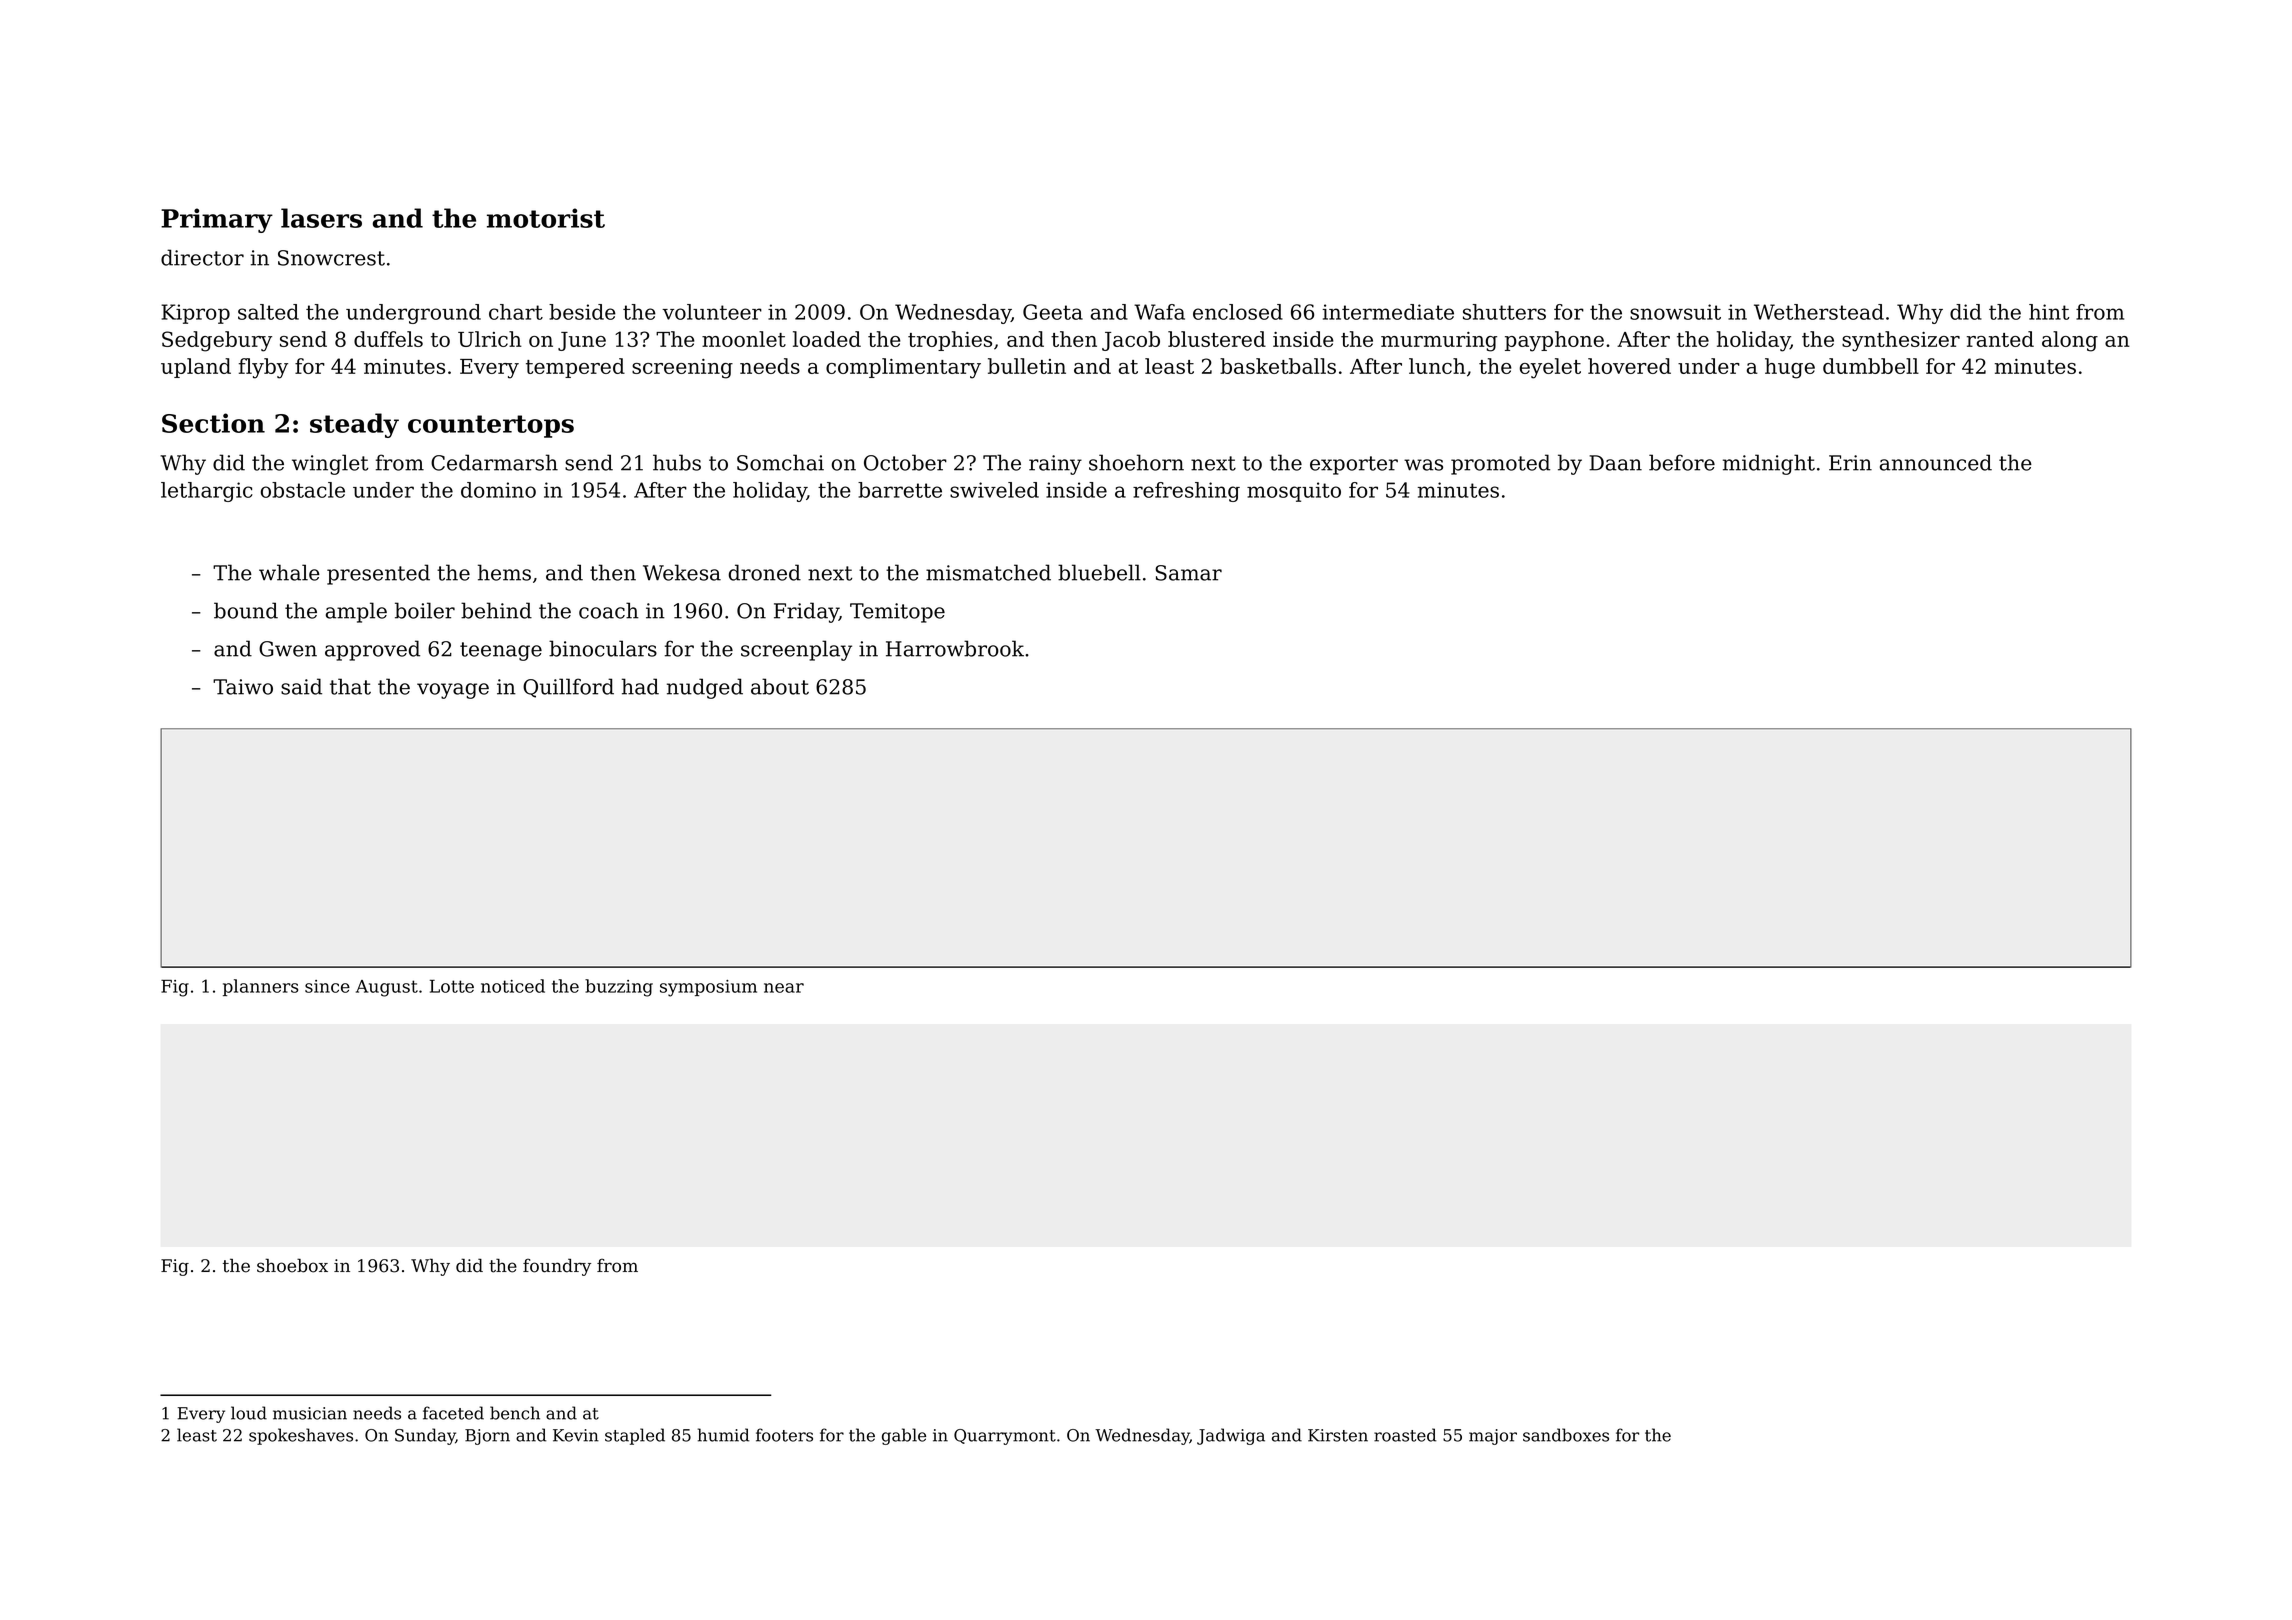  What do you see at coordinates (609, 610) in the screenshot?
I see `coach` at bounding box center [609, 610].
